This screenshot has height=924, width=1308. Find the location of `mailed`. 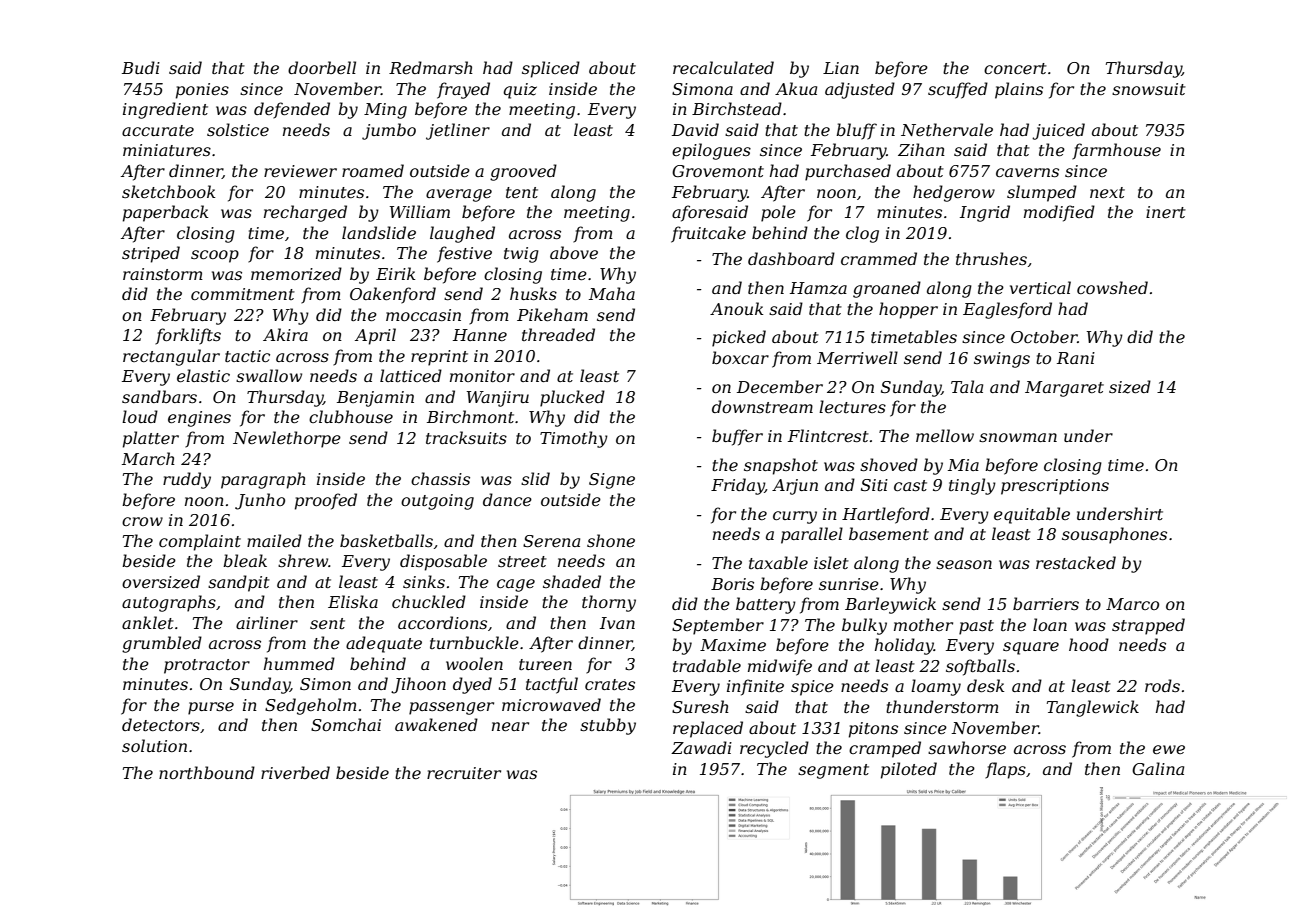

mailed is located at coordinates (274, 540).
